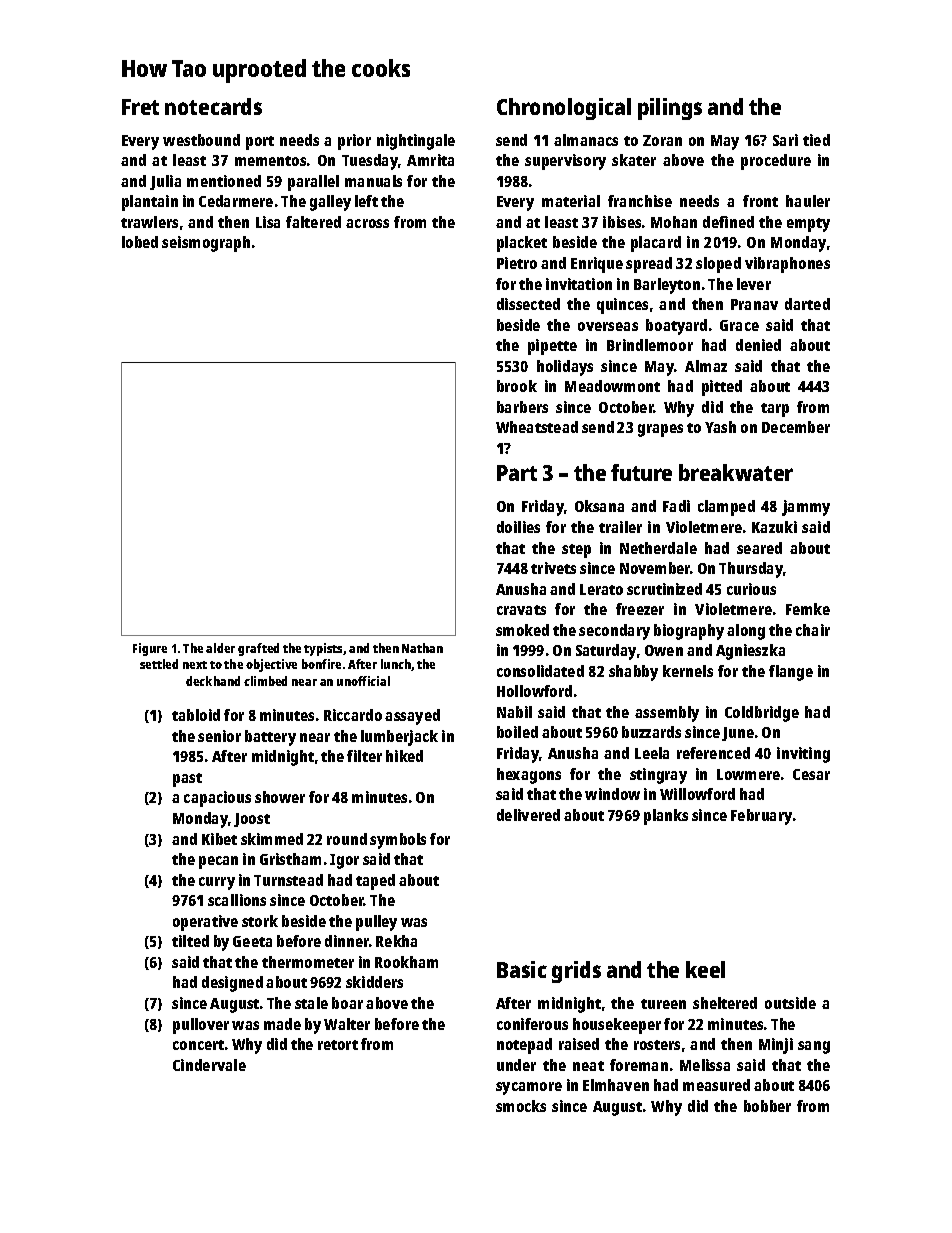 The image size is (952, 1233). I want to click on Agnieszka, so click(750, 652).
